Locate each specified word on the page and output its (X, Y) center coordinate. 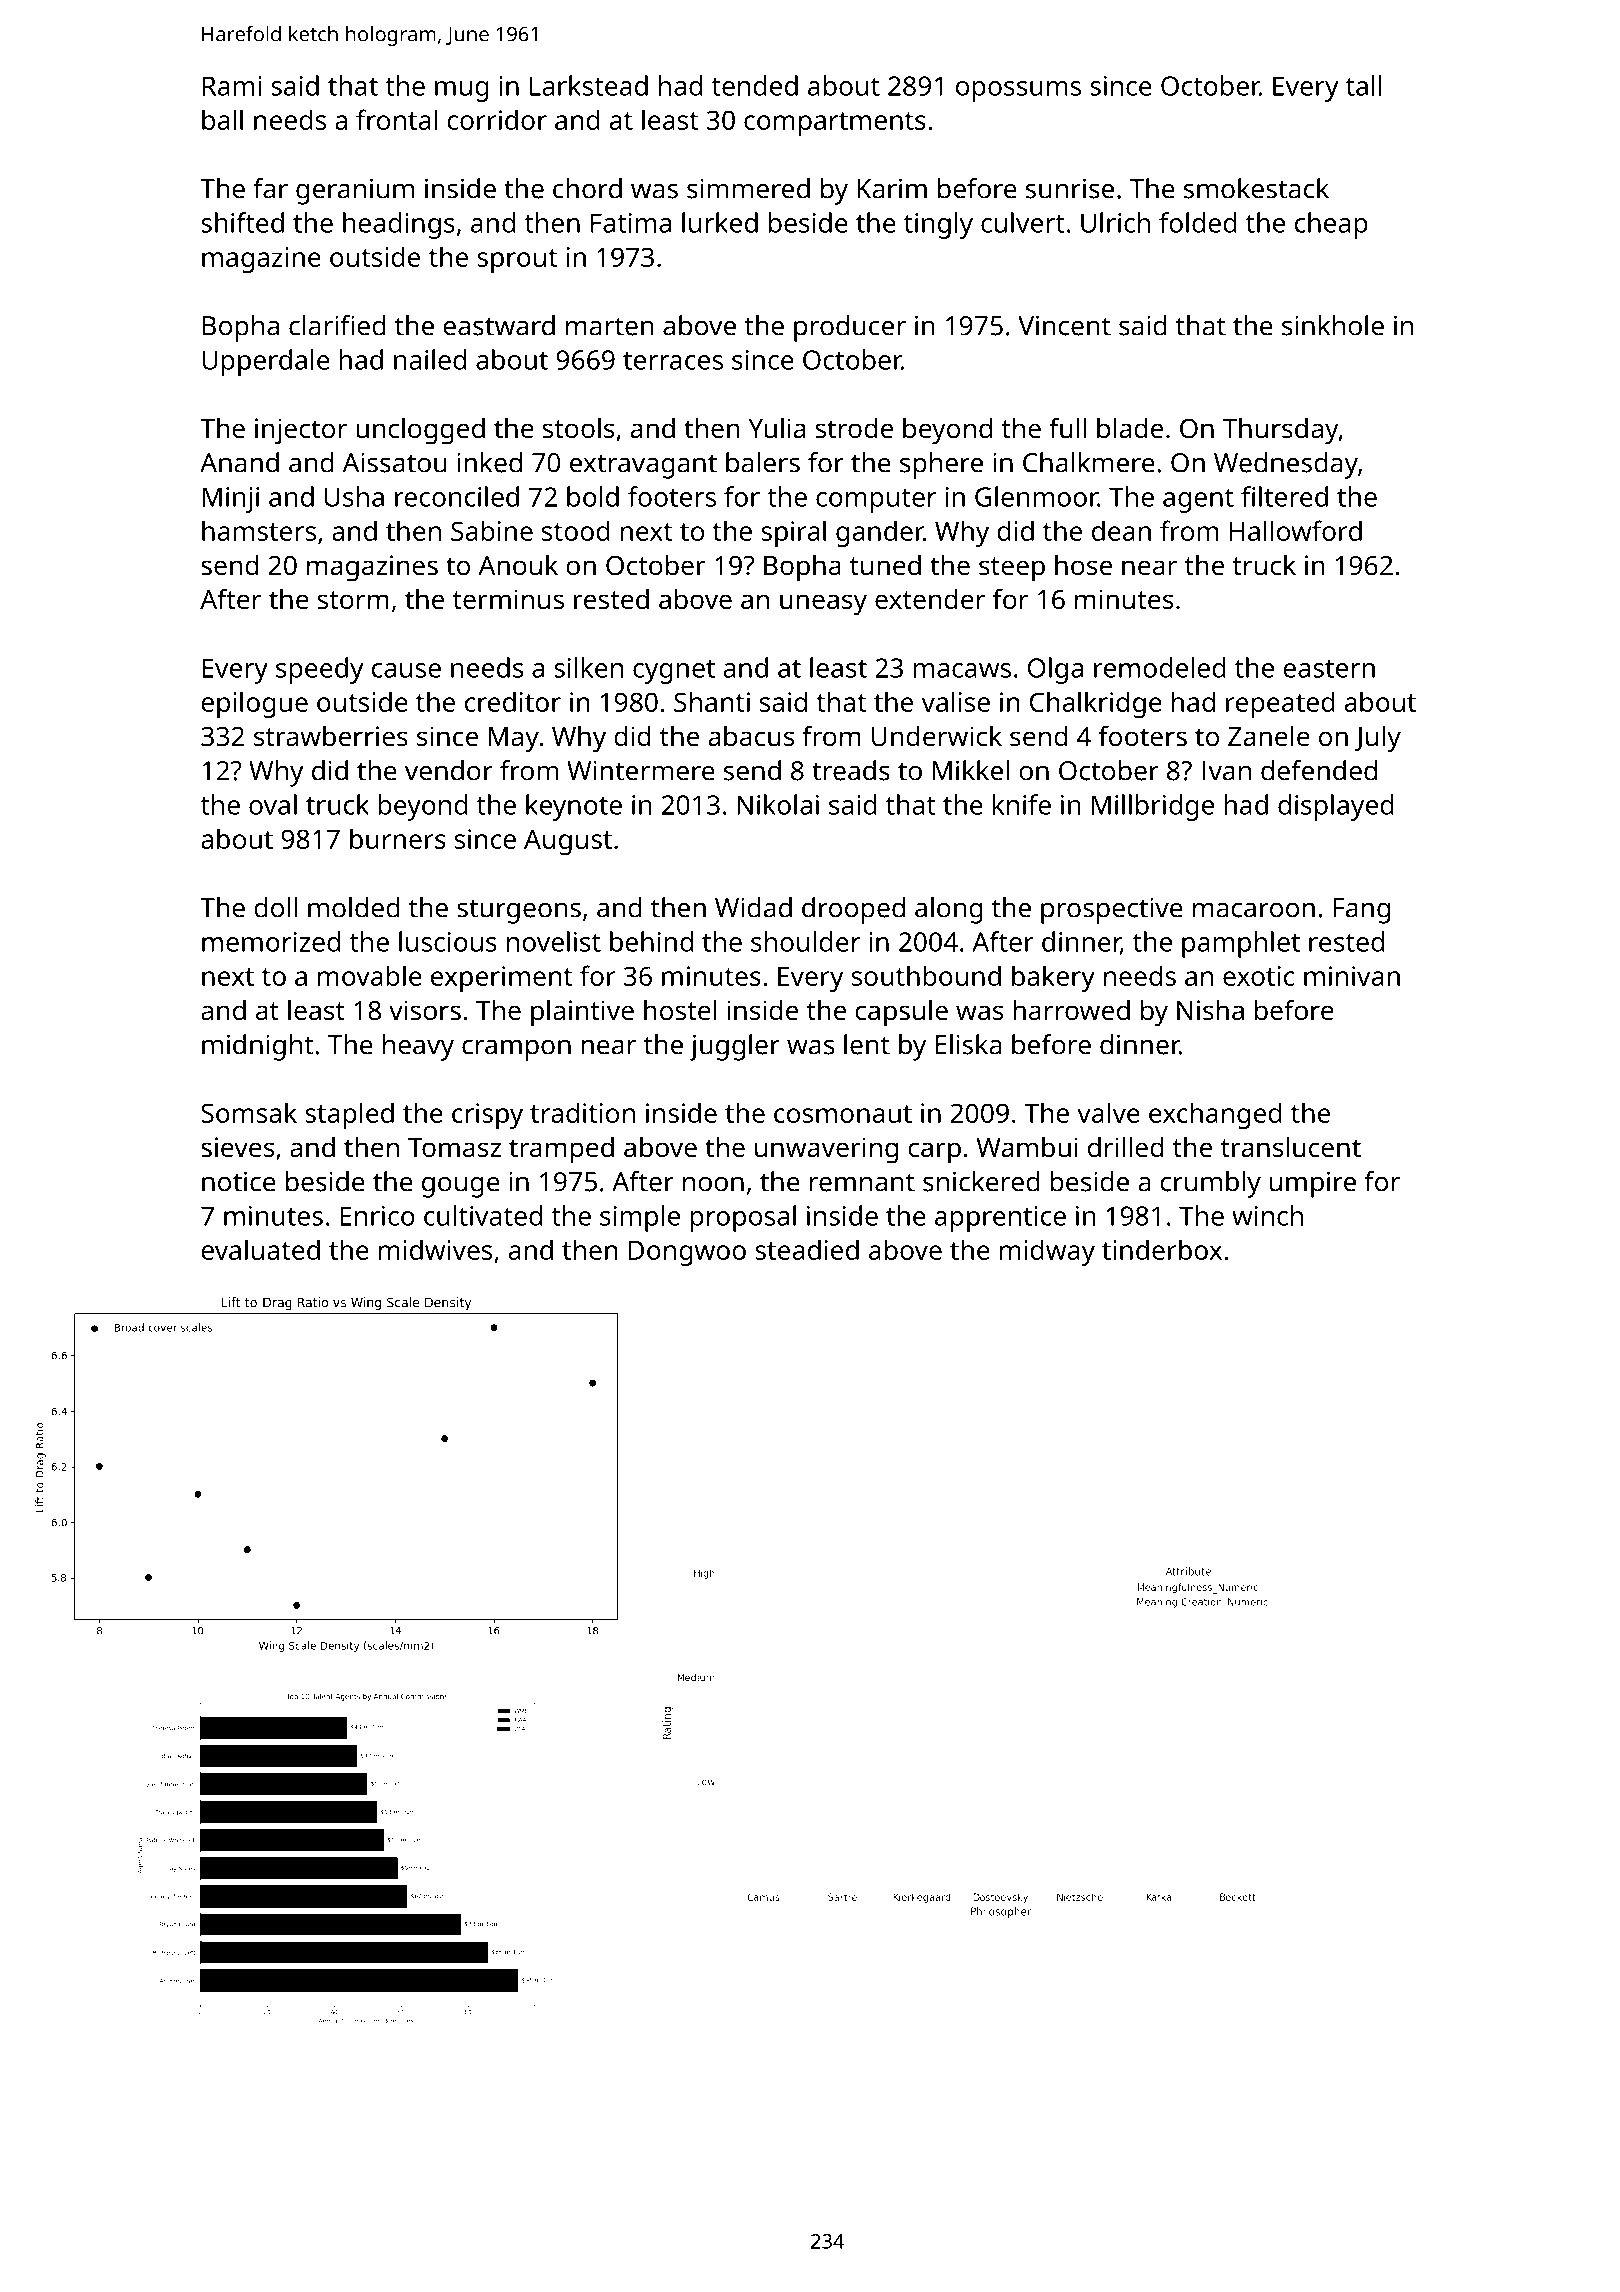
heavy (418, 1047)
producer (850, 328)
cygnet (674, 672)
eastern (1329, 669)
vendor (449, 770)
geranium (355, 191)
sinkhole (1333, 325)
